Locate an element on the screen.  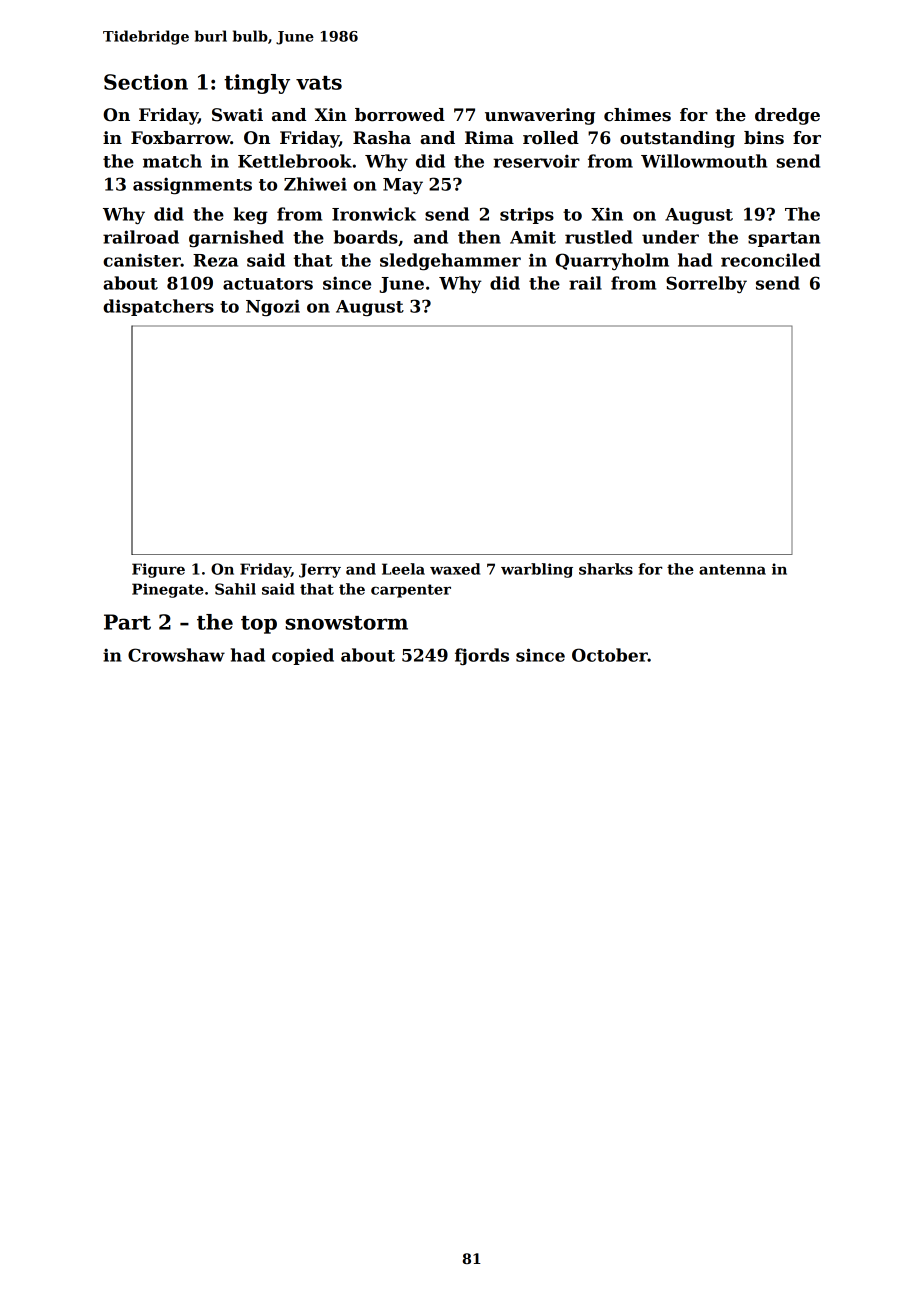
match is located at coordinates (172, 161).
